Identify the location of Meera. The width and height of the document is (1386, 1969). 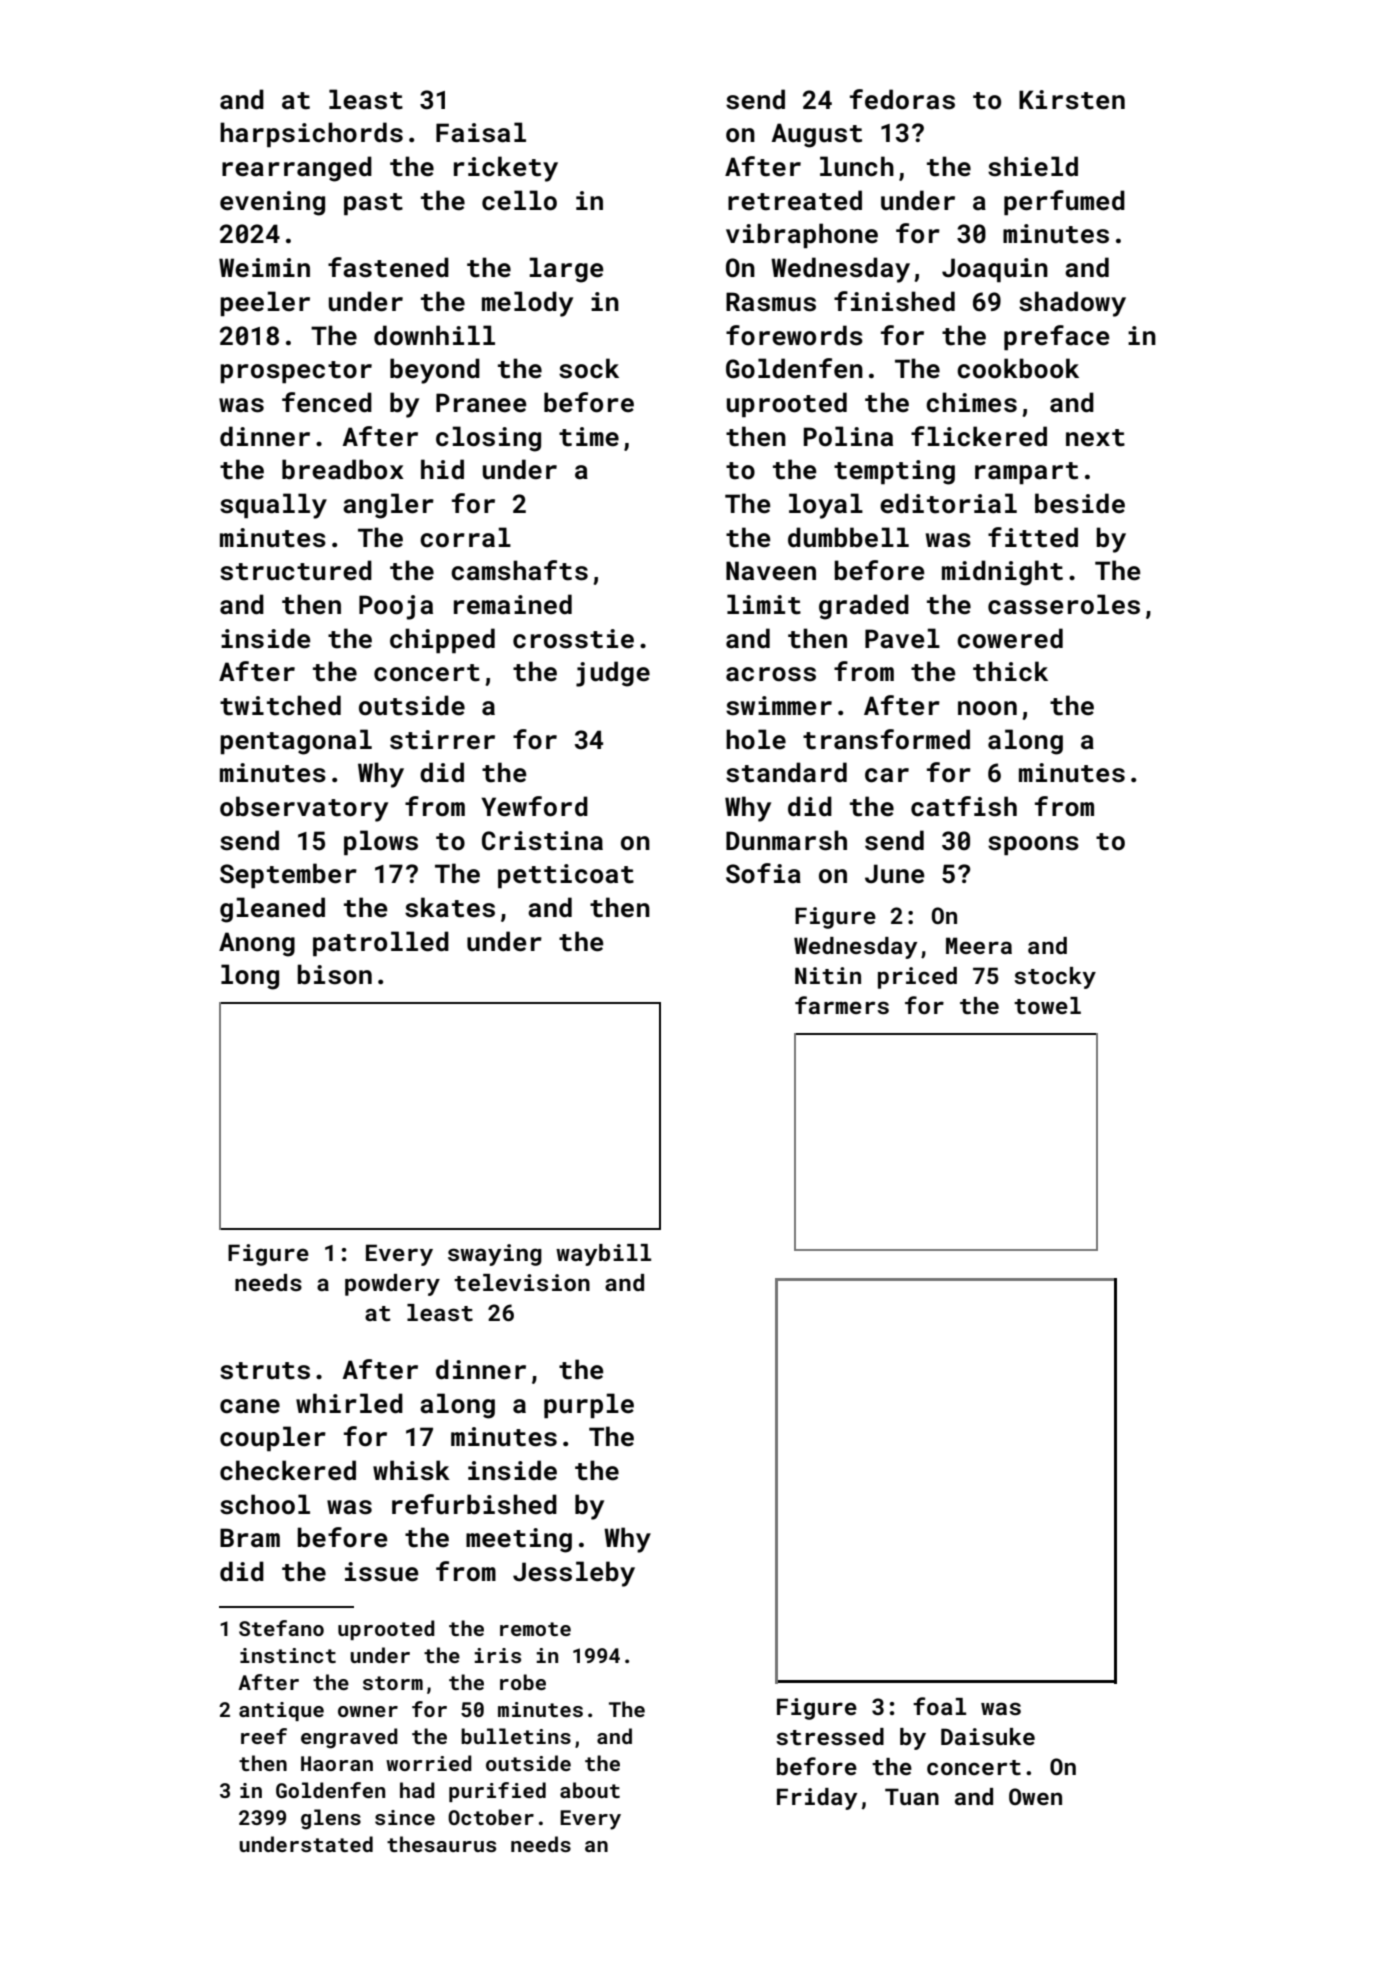
(979, 945).
